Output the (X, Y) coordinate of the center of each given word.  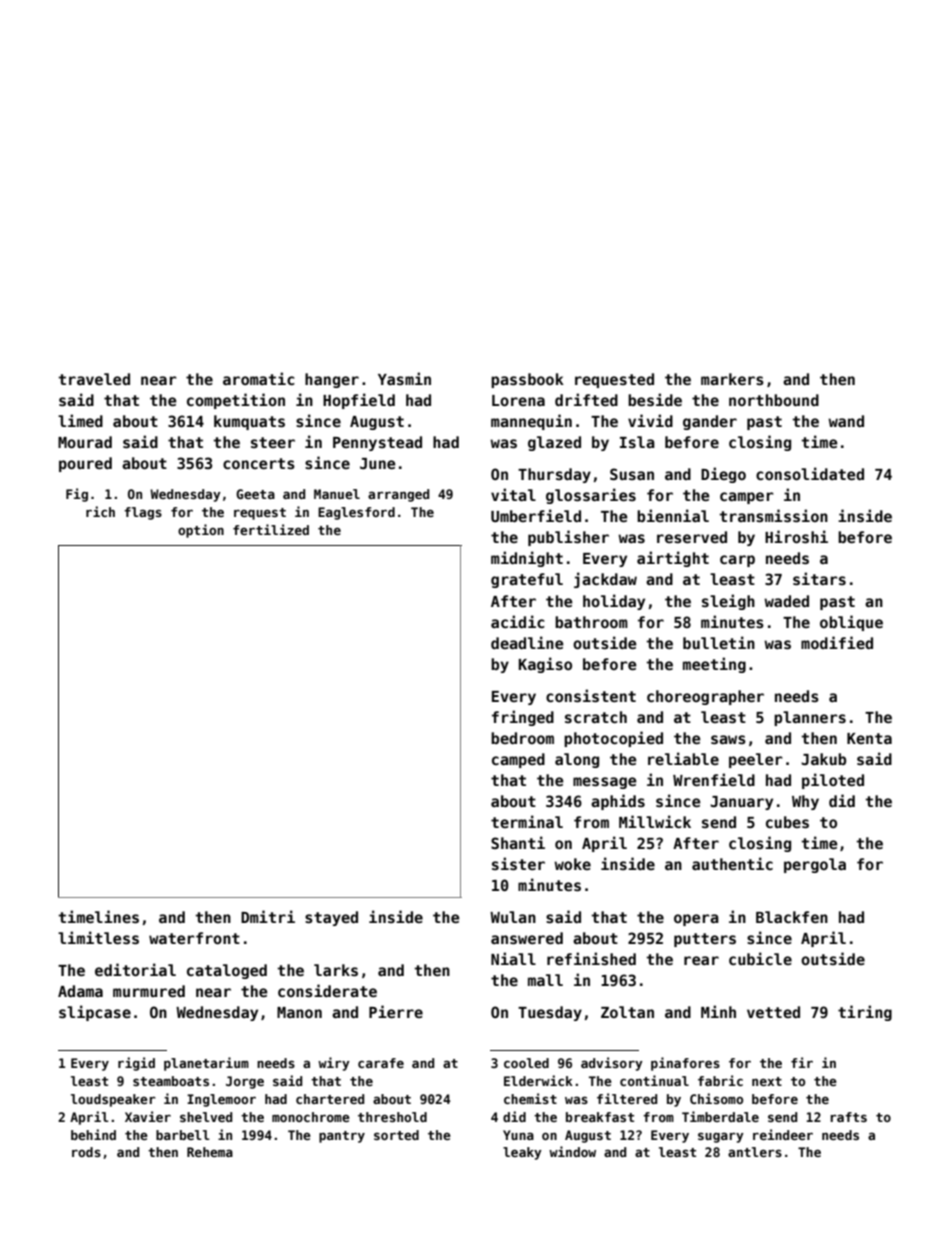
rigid (136, 1064)
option (201, 531)
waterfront (194, 938)
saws (728, 739)
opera (696, 920)
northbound (774, 400)
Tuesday (550, 1013)
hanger (332, 380)
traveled (94, 379)
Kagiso (545, 665)
